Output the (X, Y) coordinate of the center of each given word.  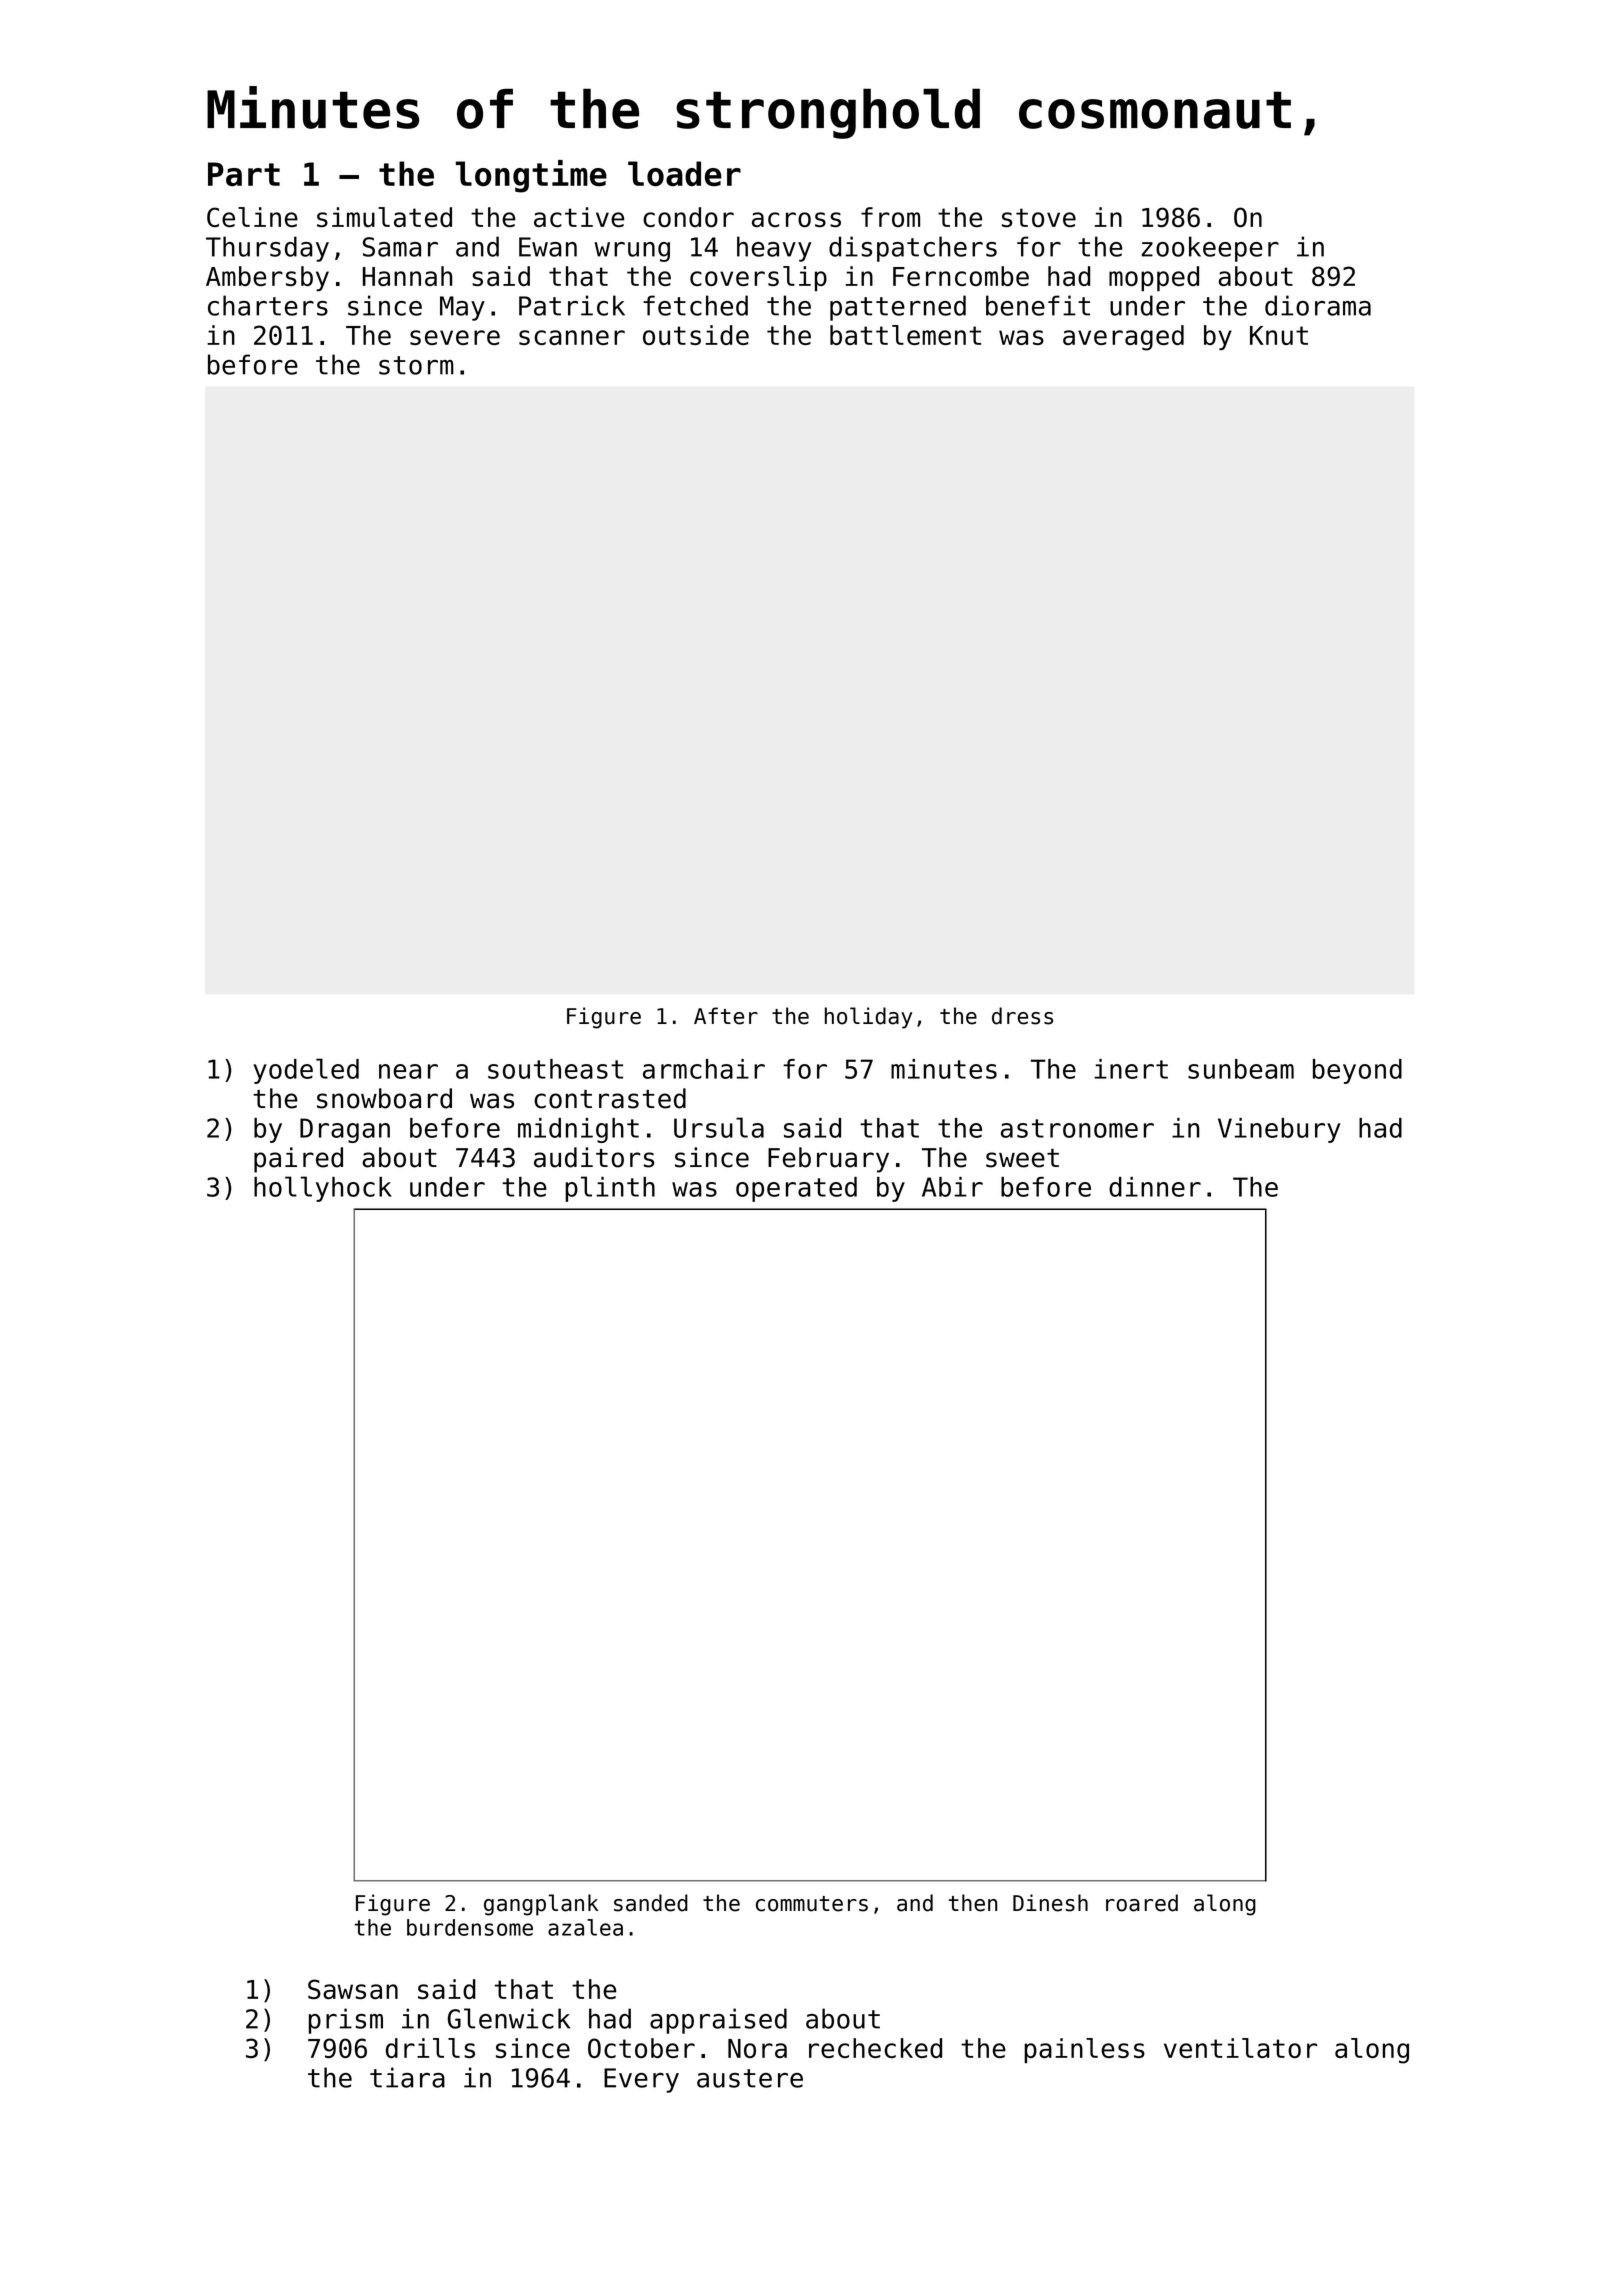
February (828, 1160)
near (408, 1071)
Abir (952, 1187)
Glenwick (509, 2018)
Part (244, 174)
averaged (1123, 338)
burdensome (470, 1927)
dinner (1155, 1187)
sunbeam (1241, 1069)
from (890, 217)
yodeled (306, 1071)
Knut (1279, 335)
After (726, 1016)
